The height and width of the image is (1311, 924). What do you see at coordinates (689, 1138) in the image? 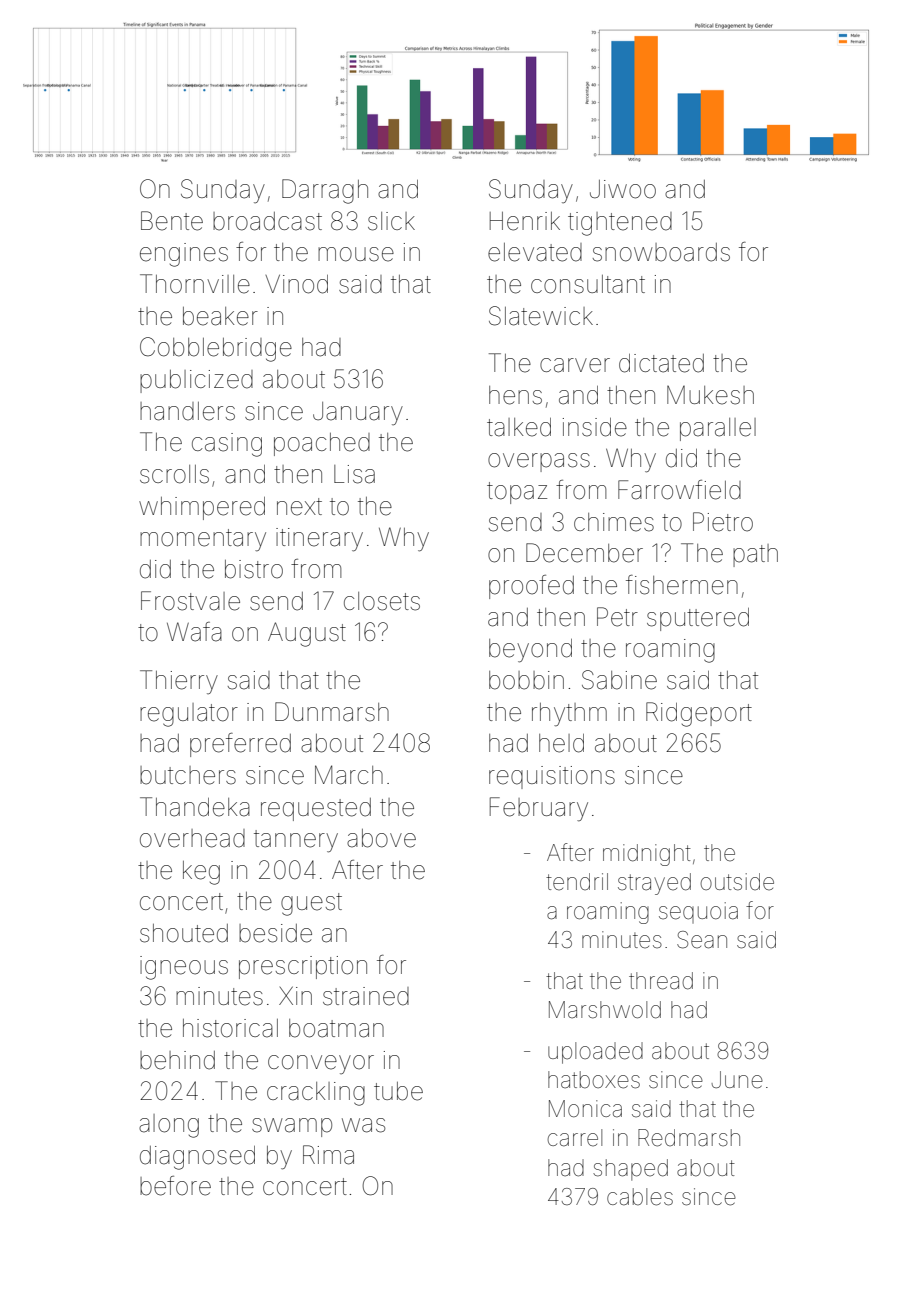
I see `Redmarsh` at bounding box center [689, 1138].
